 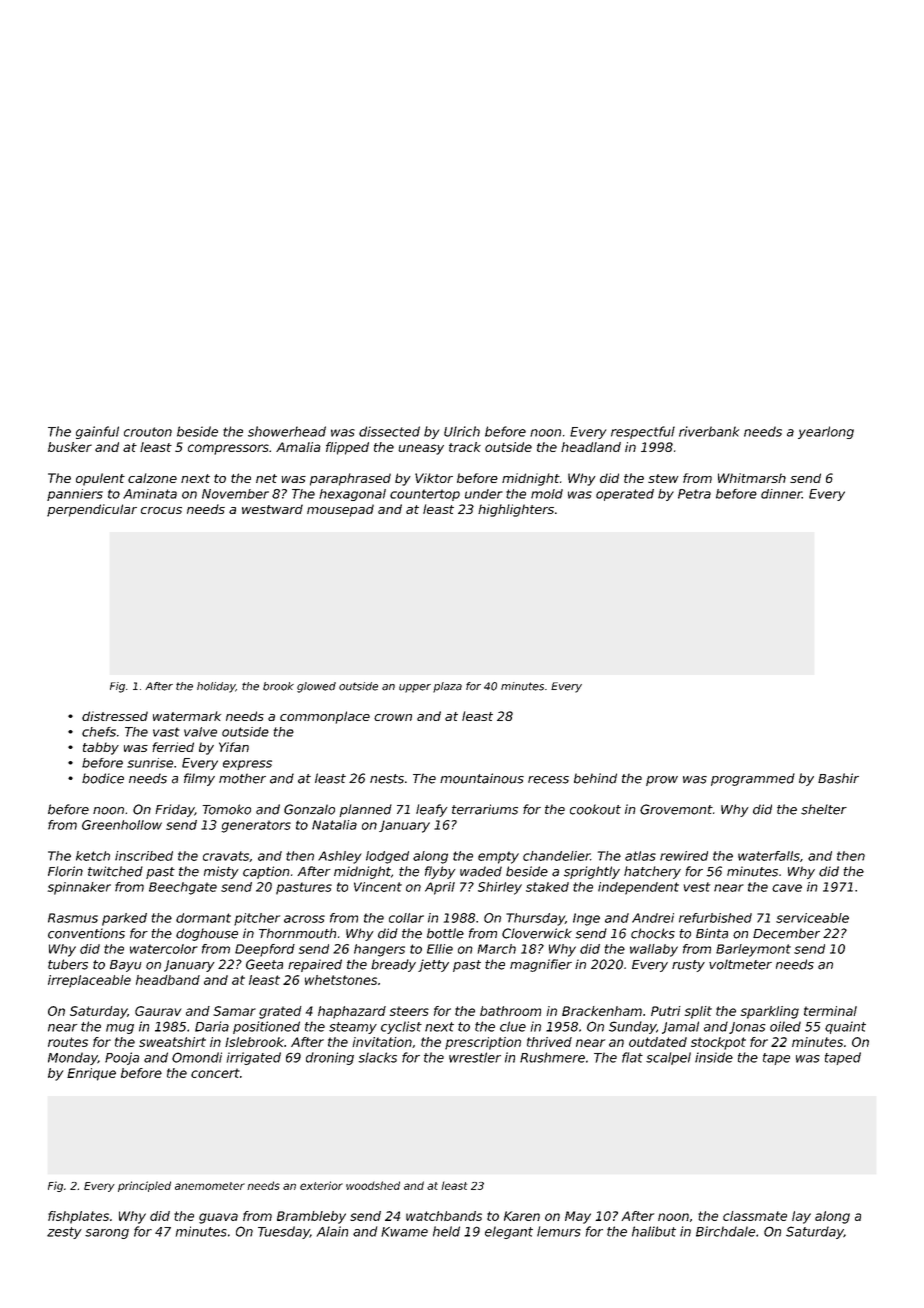 I want to click on terrariums, so click(x=485, y=809).
